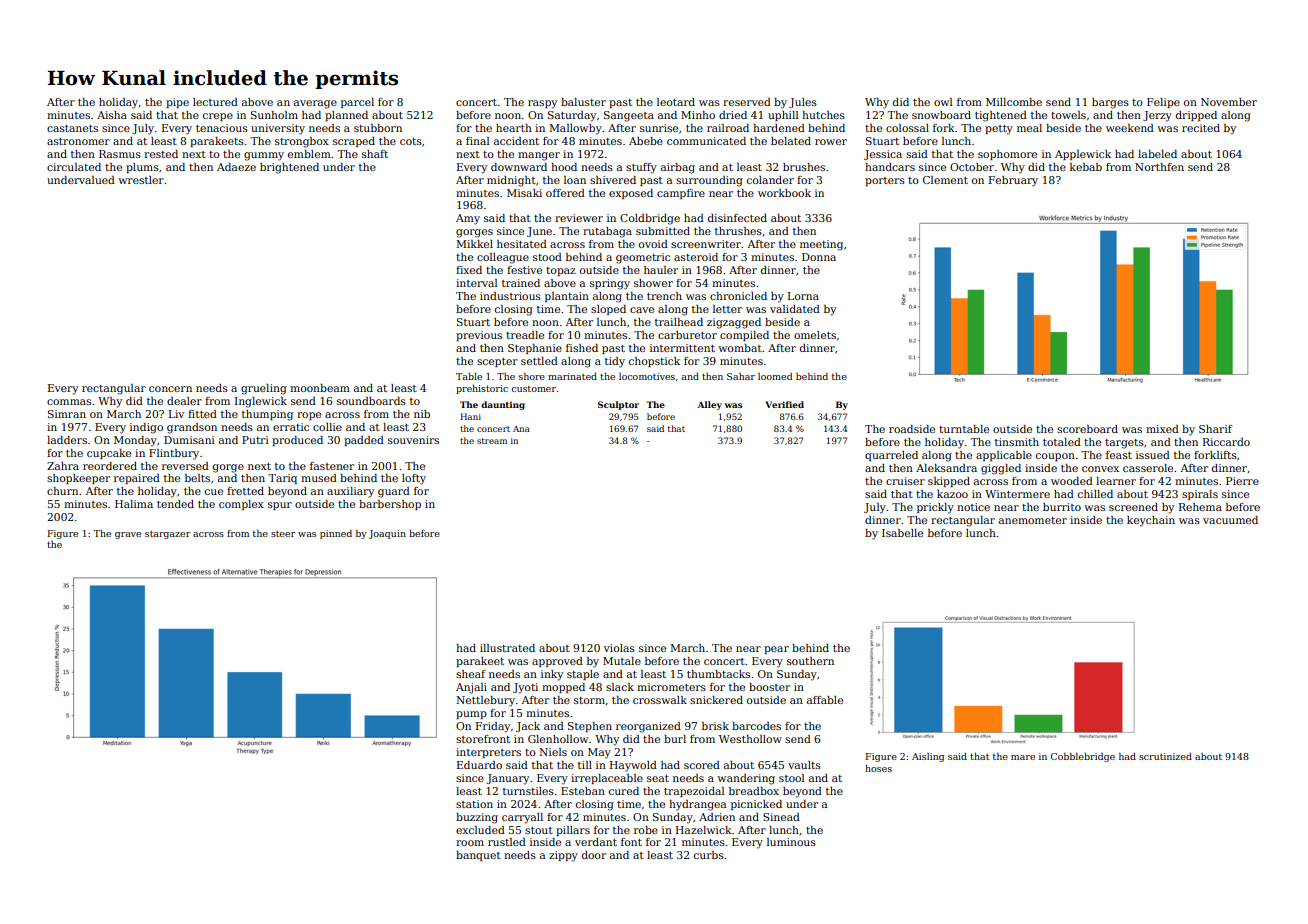 The image size is (1308, 924). I want to click on Sculptor, so click(618, 405).
